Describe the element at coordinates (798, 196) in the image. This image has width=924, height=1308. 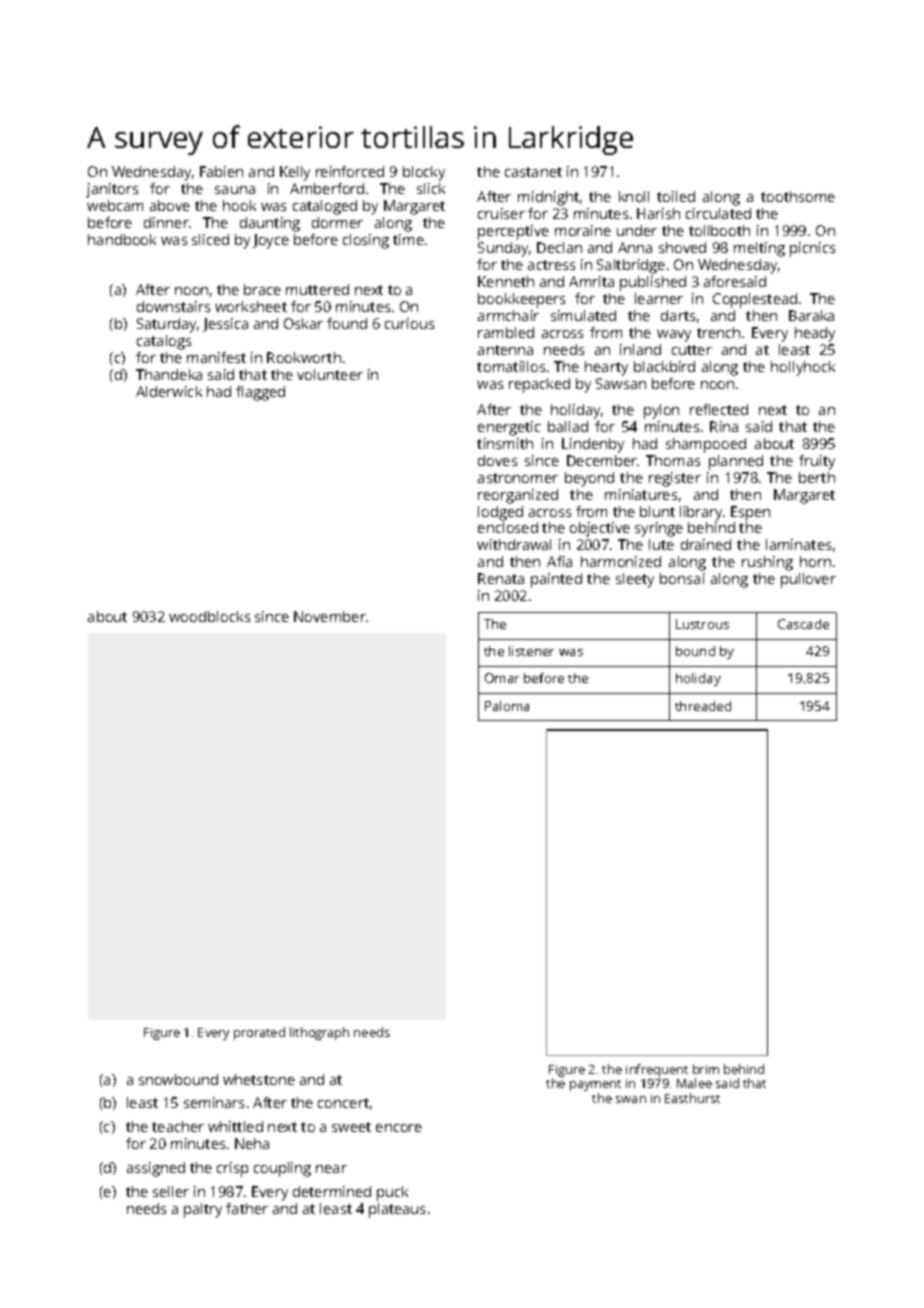
I see `toothsome` at that location.
